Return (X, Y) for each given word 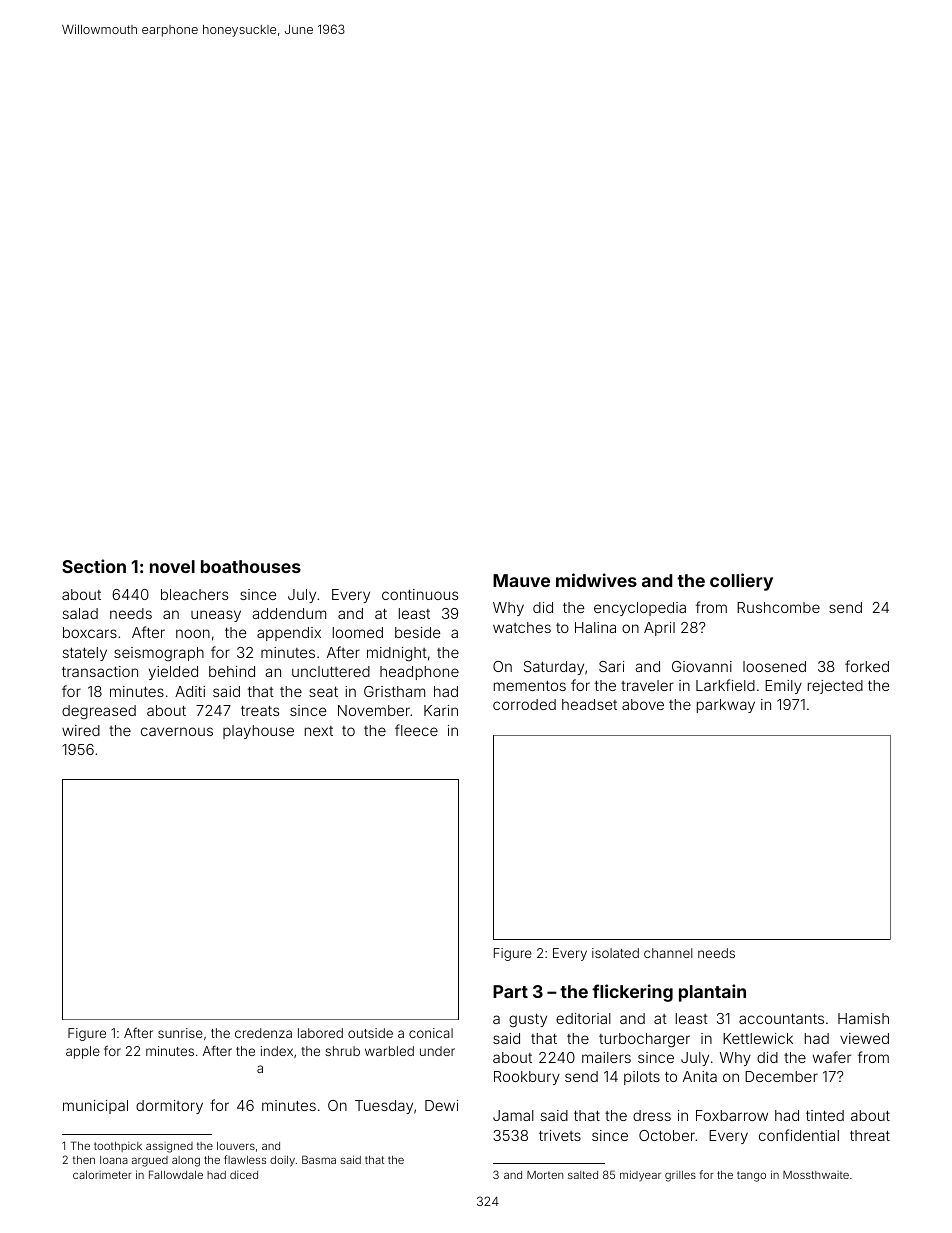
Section (94, 566)
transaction (100, 671)
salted (583, 1175)
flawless (245, 1159)
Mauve (521, 580)
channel (668, 953)
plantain (712, 993)
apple (83, 1052)
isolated (615, 953)
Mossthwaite (816, 1175)
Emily (783, 687)
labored (320, 1033)
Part (510, 991)
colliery (741, 582)
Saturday (554, 668)
